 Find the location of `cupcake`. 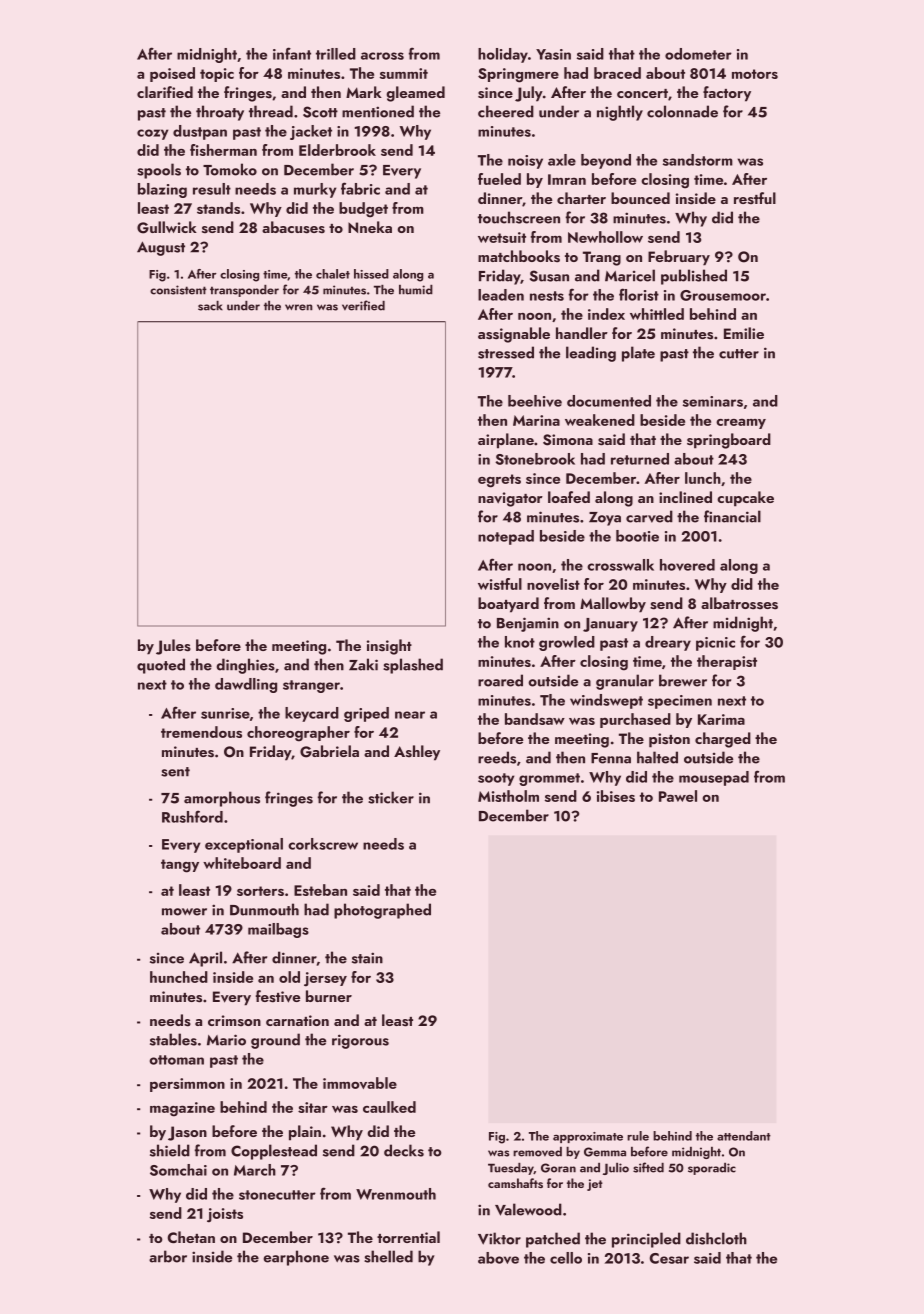

cupcake is located at coordinates (745, 499).
